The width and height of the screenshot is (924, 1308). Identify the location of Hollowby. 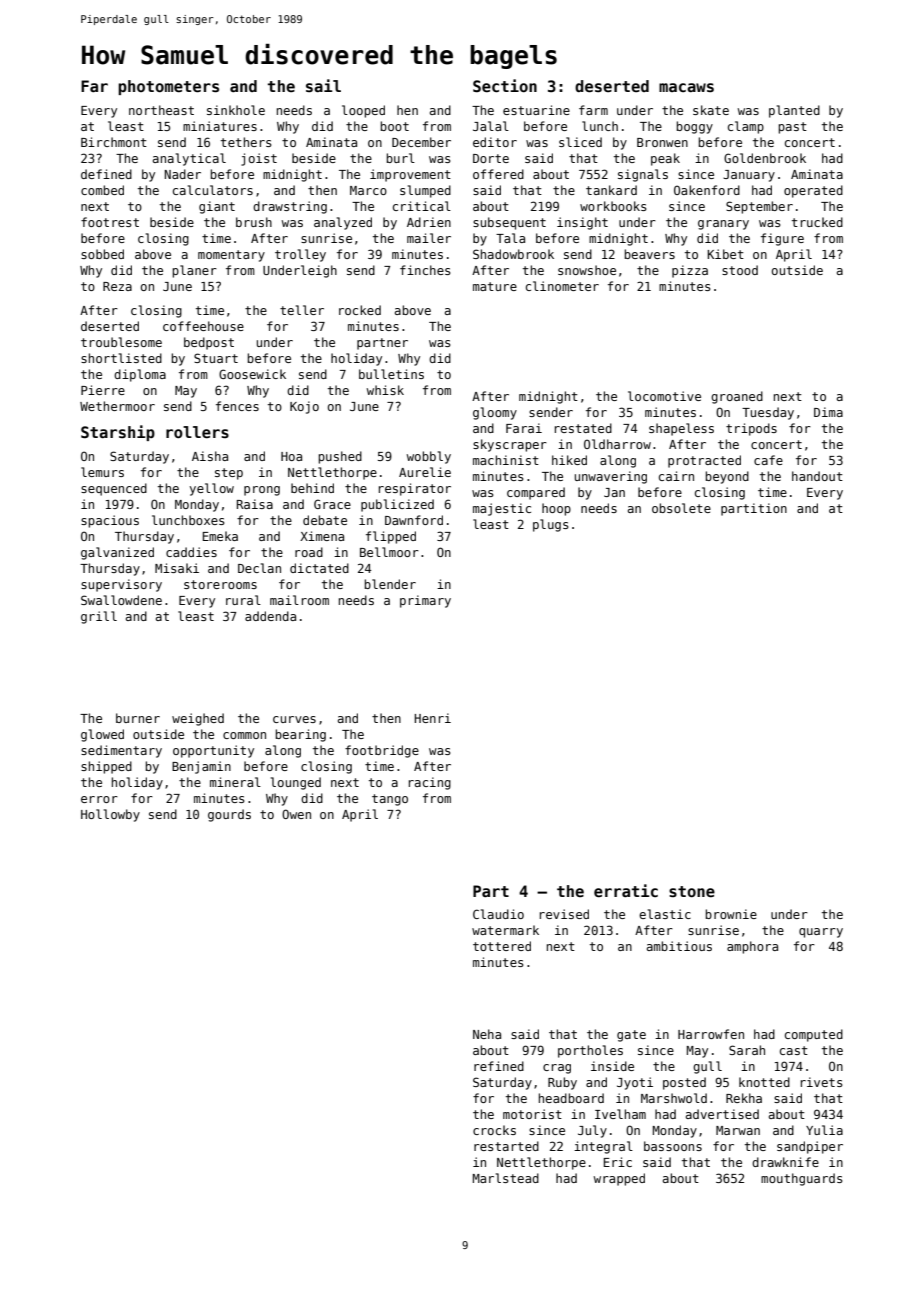
(110, 815).
